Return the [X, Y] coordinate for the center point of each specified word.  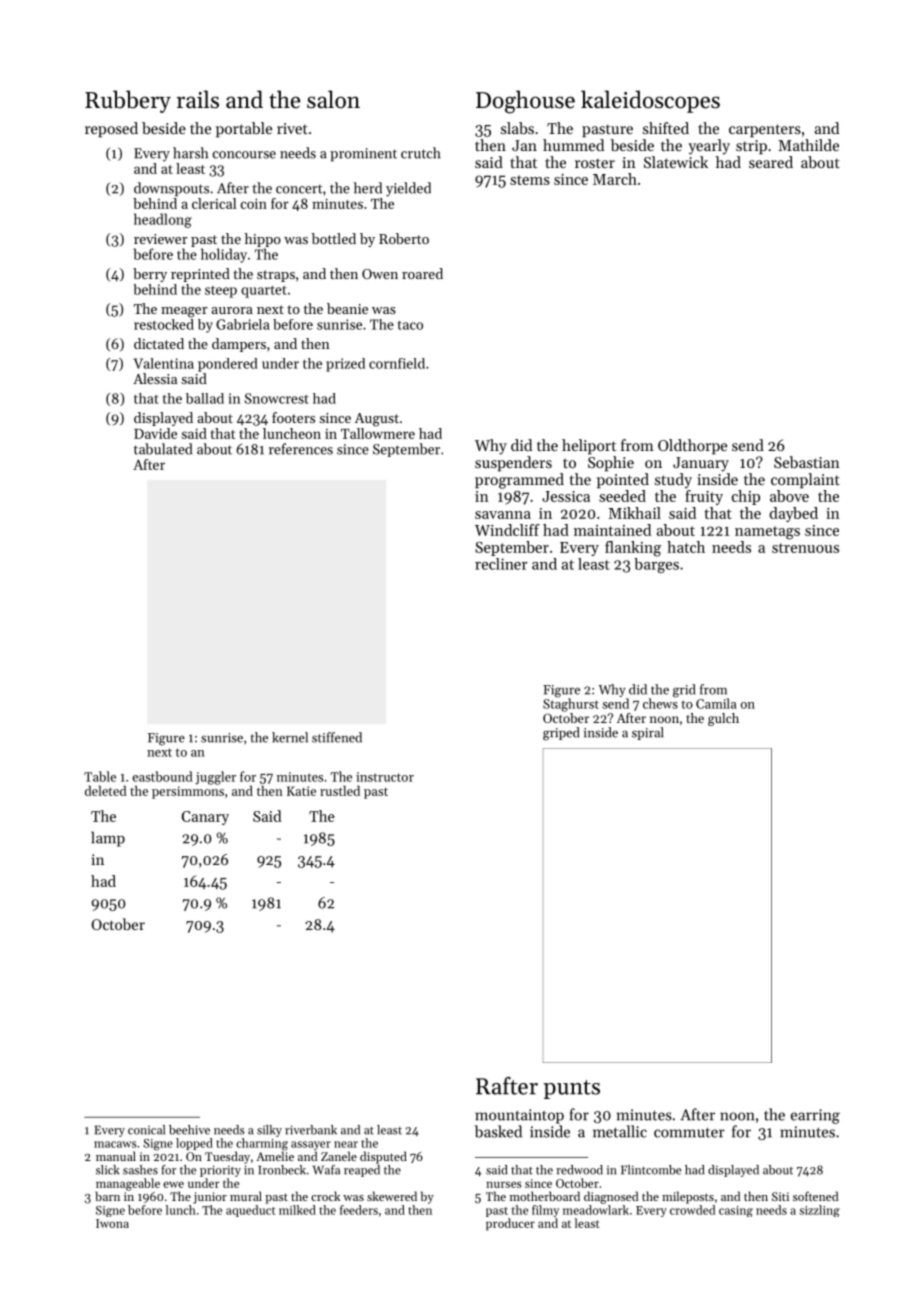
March [615, 179]
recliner [501, 564]
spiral [648, 733]
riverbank [311, 1130]
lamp [108, 839]
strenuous [805, 548]
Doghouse [525, 102]
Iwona [112, 1223]
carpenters [765, 130]
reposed [111, 129]
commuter [689, 1132]
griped [561, 734]
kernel [290, 737]
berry [150, 275]
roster [595, 163]
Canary [205, 818]
